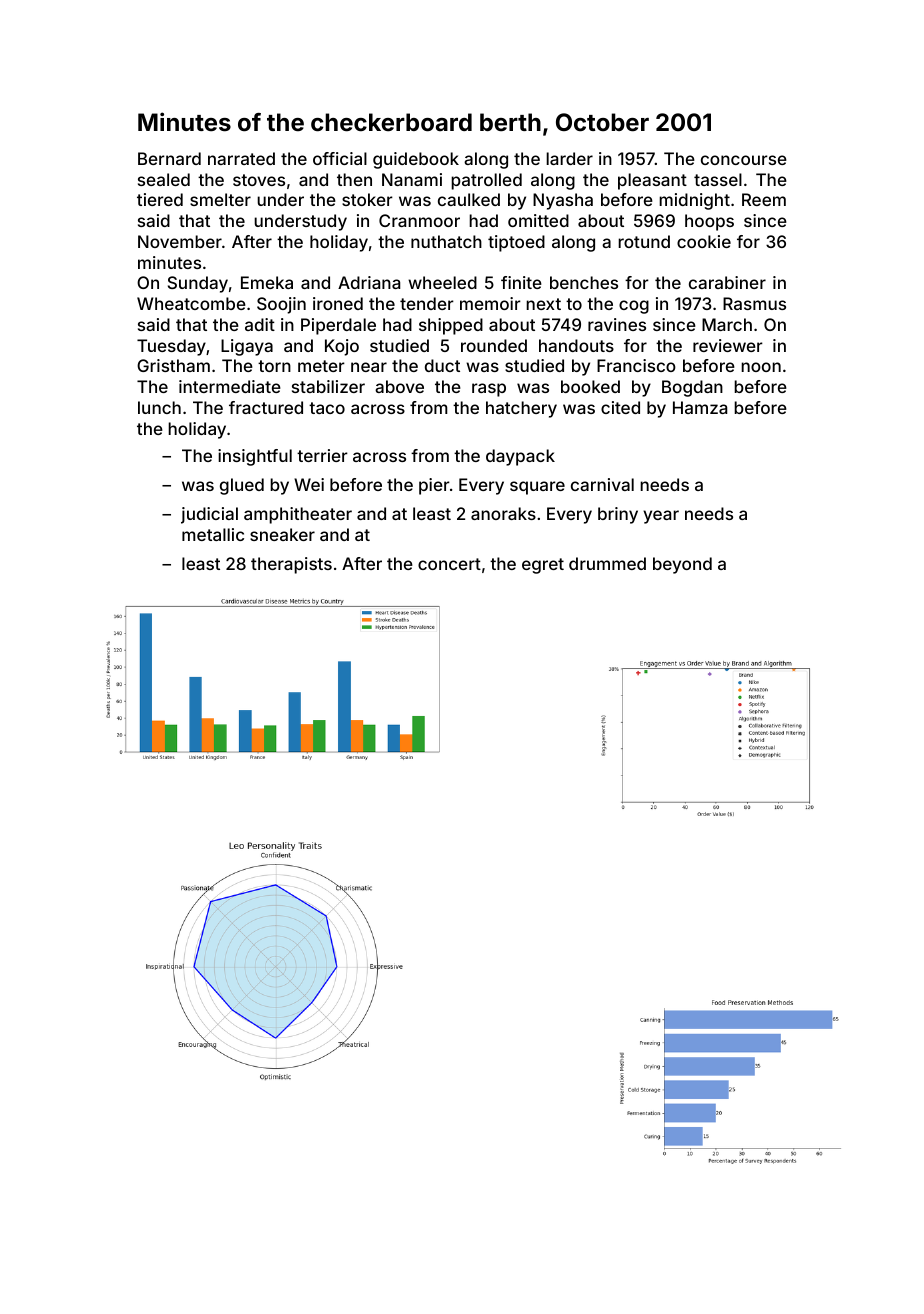  What do you see at coordinates (159, 407) in the page?
I see `lunch` at bounding box center [159, 407].
